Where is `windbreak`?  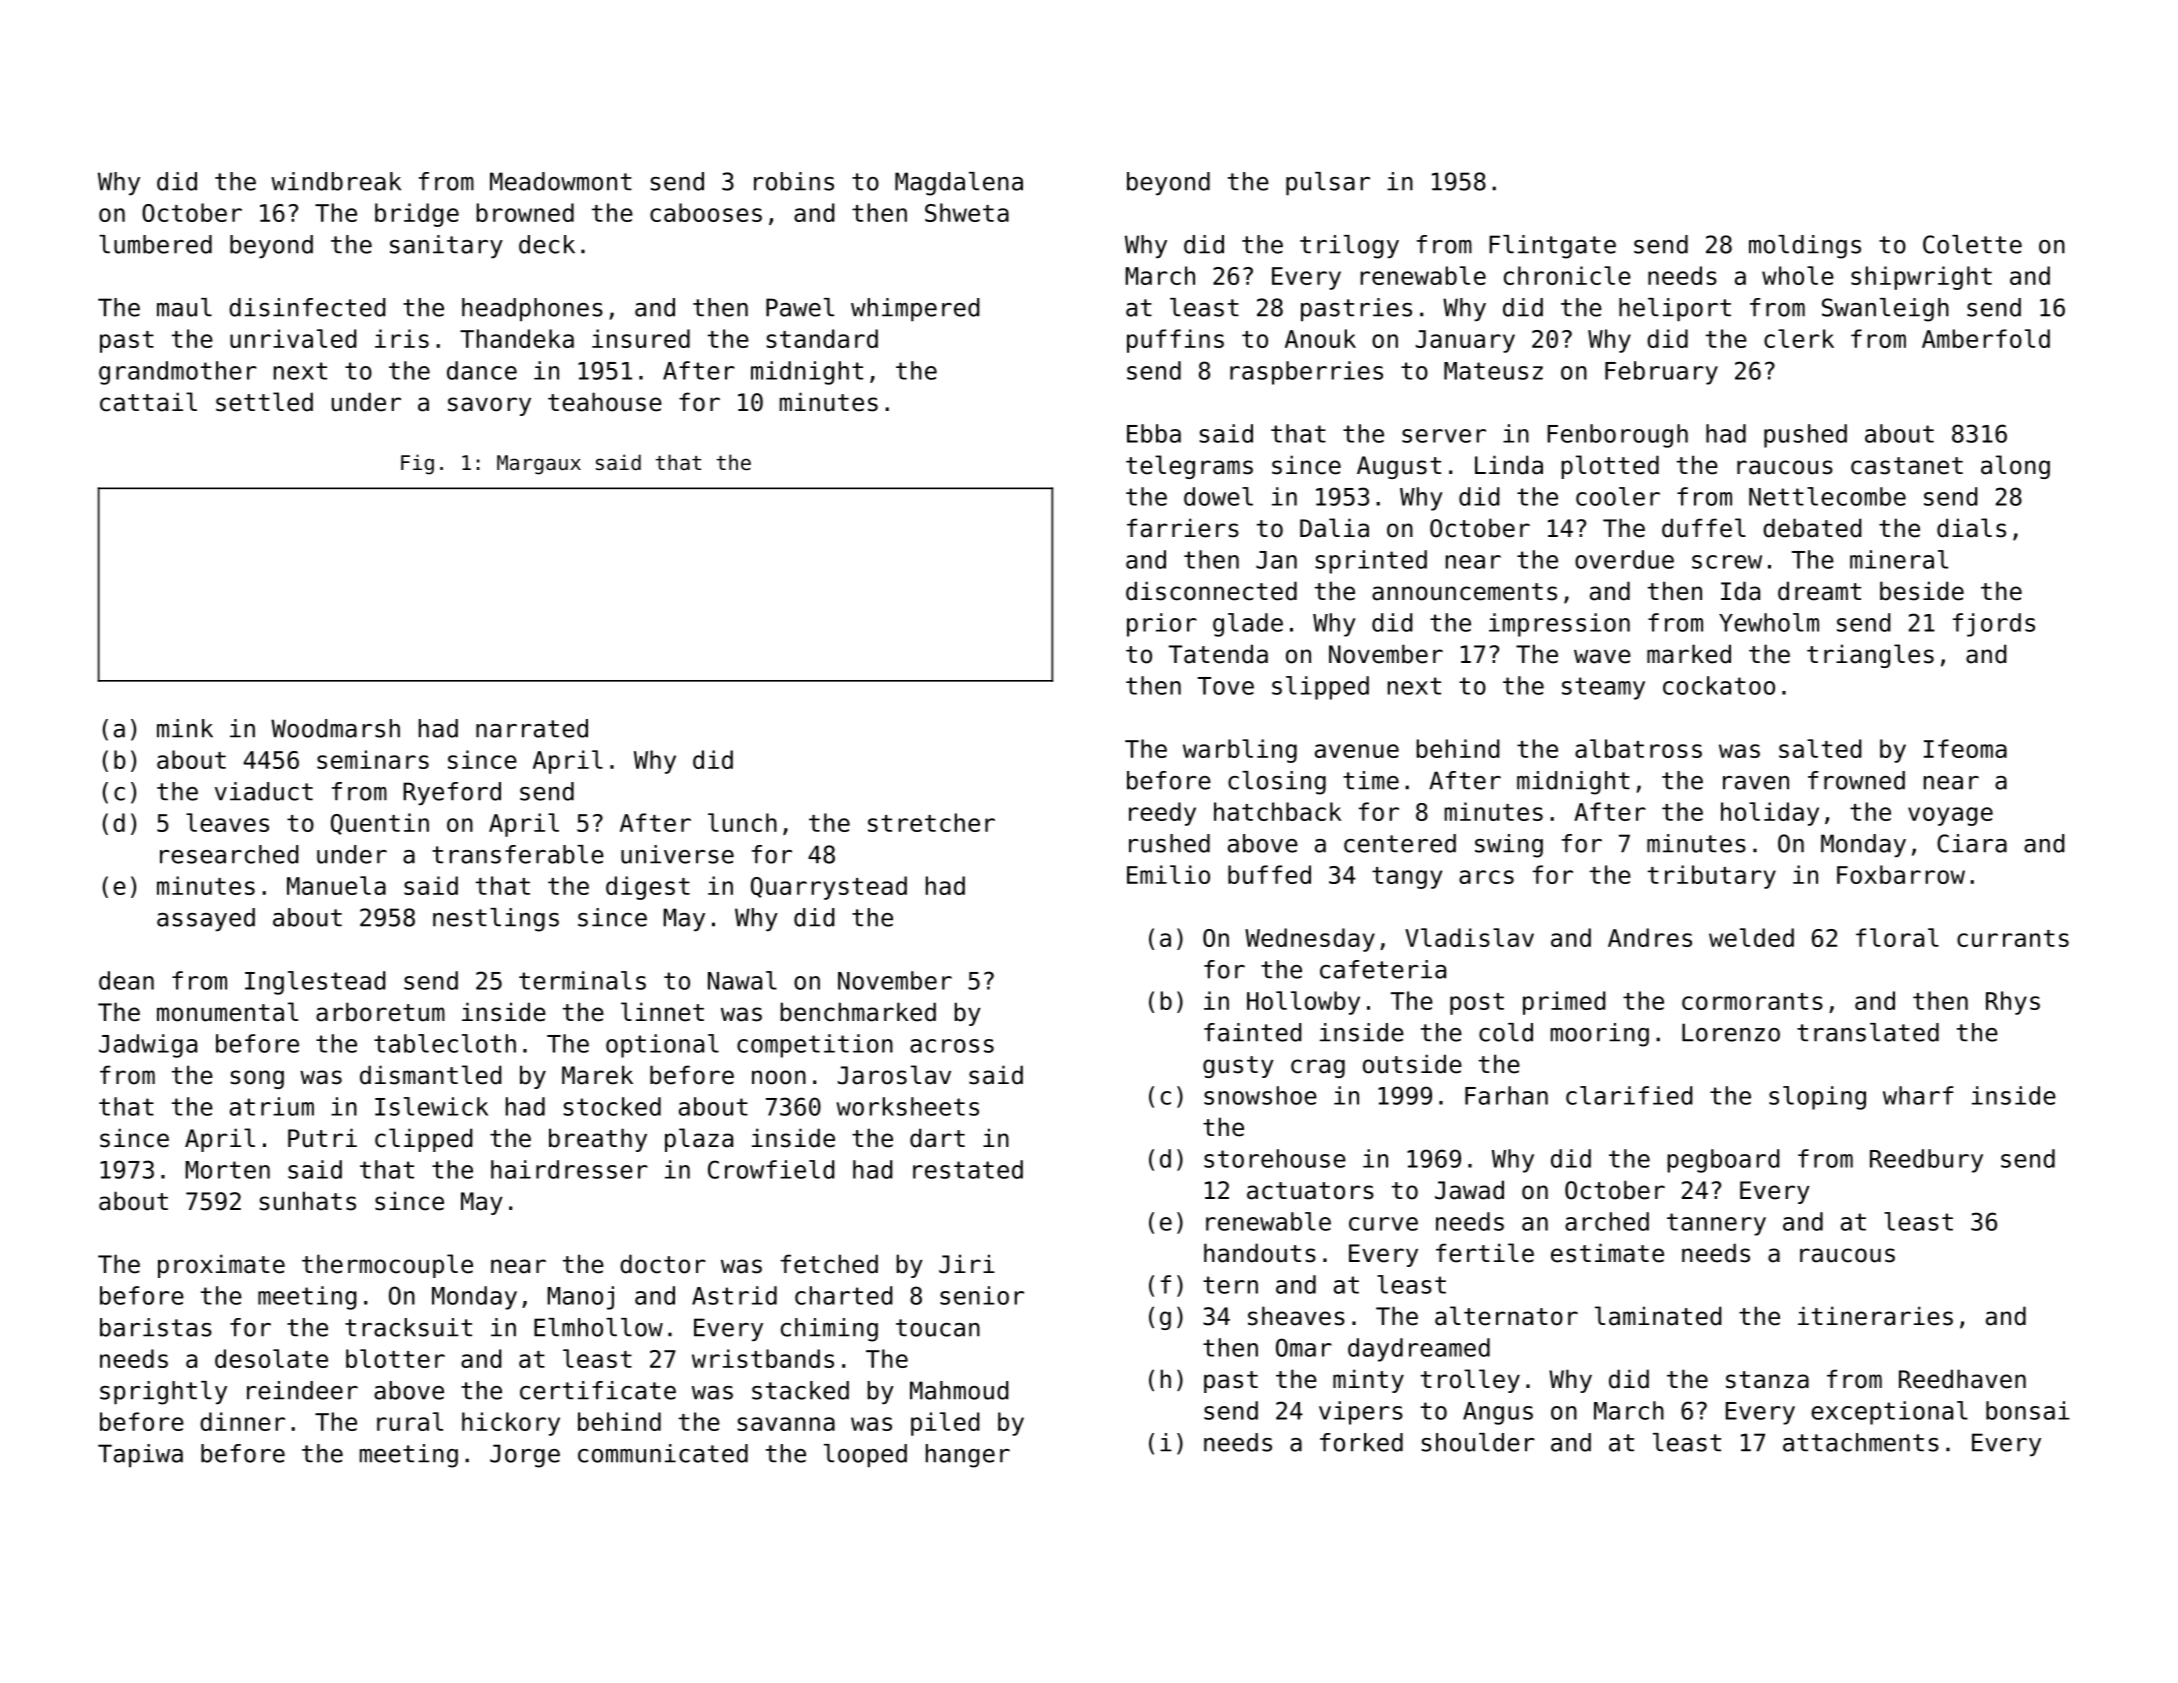 windbreak is located at coordinates (336, 181).
